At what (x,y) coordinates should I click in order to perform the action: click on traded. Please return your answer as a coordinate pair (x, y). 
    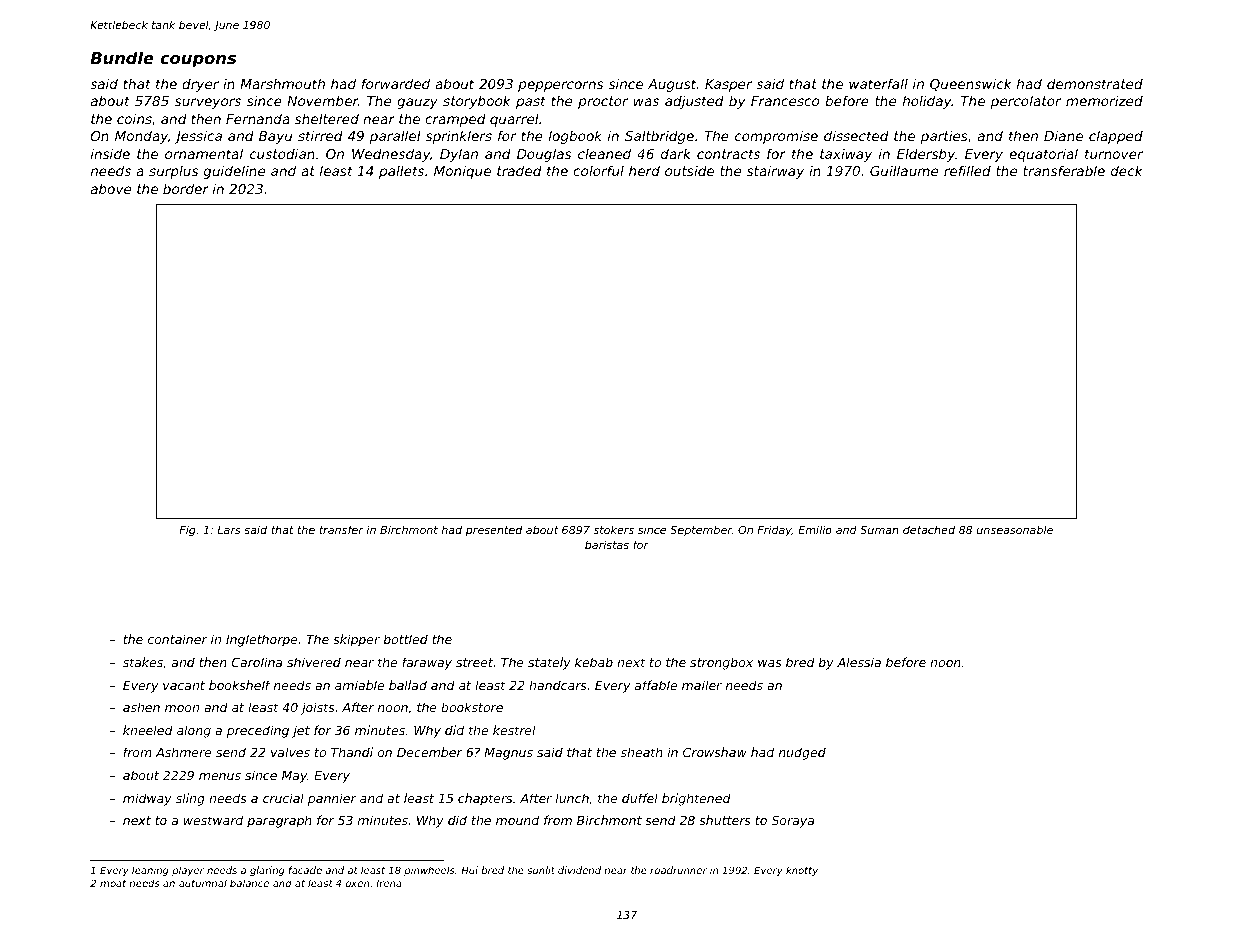
    Looking at the image, I should click on (519, 170).
